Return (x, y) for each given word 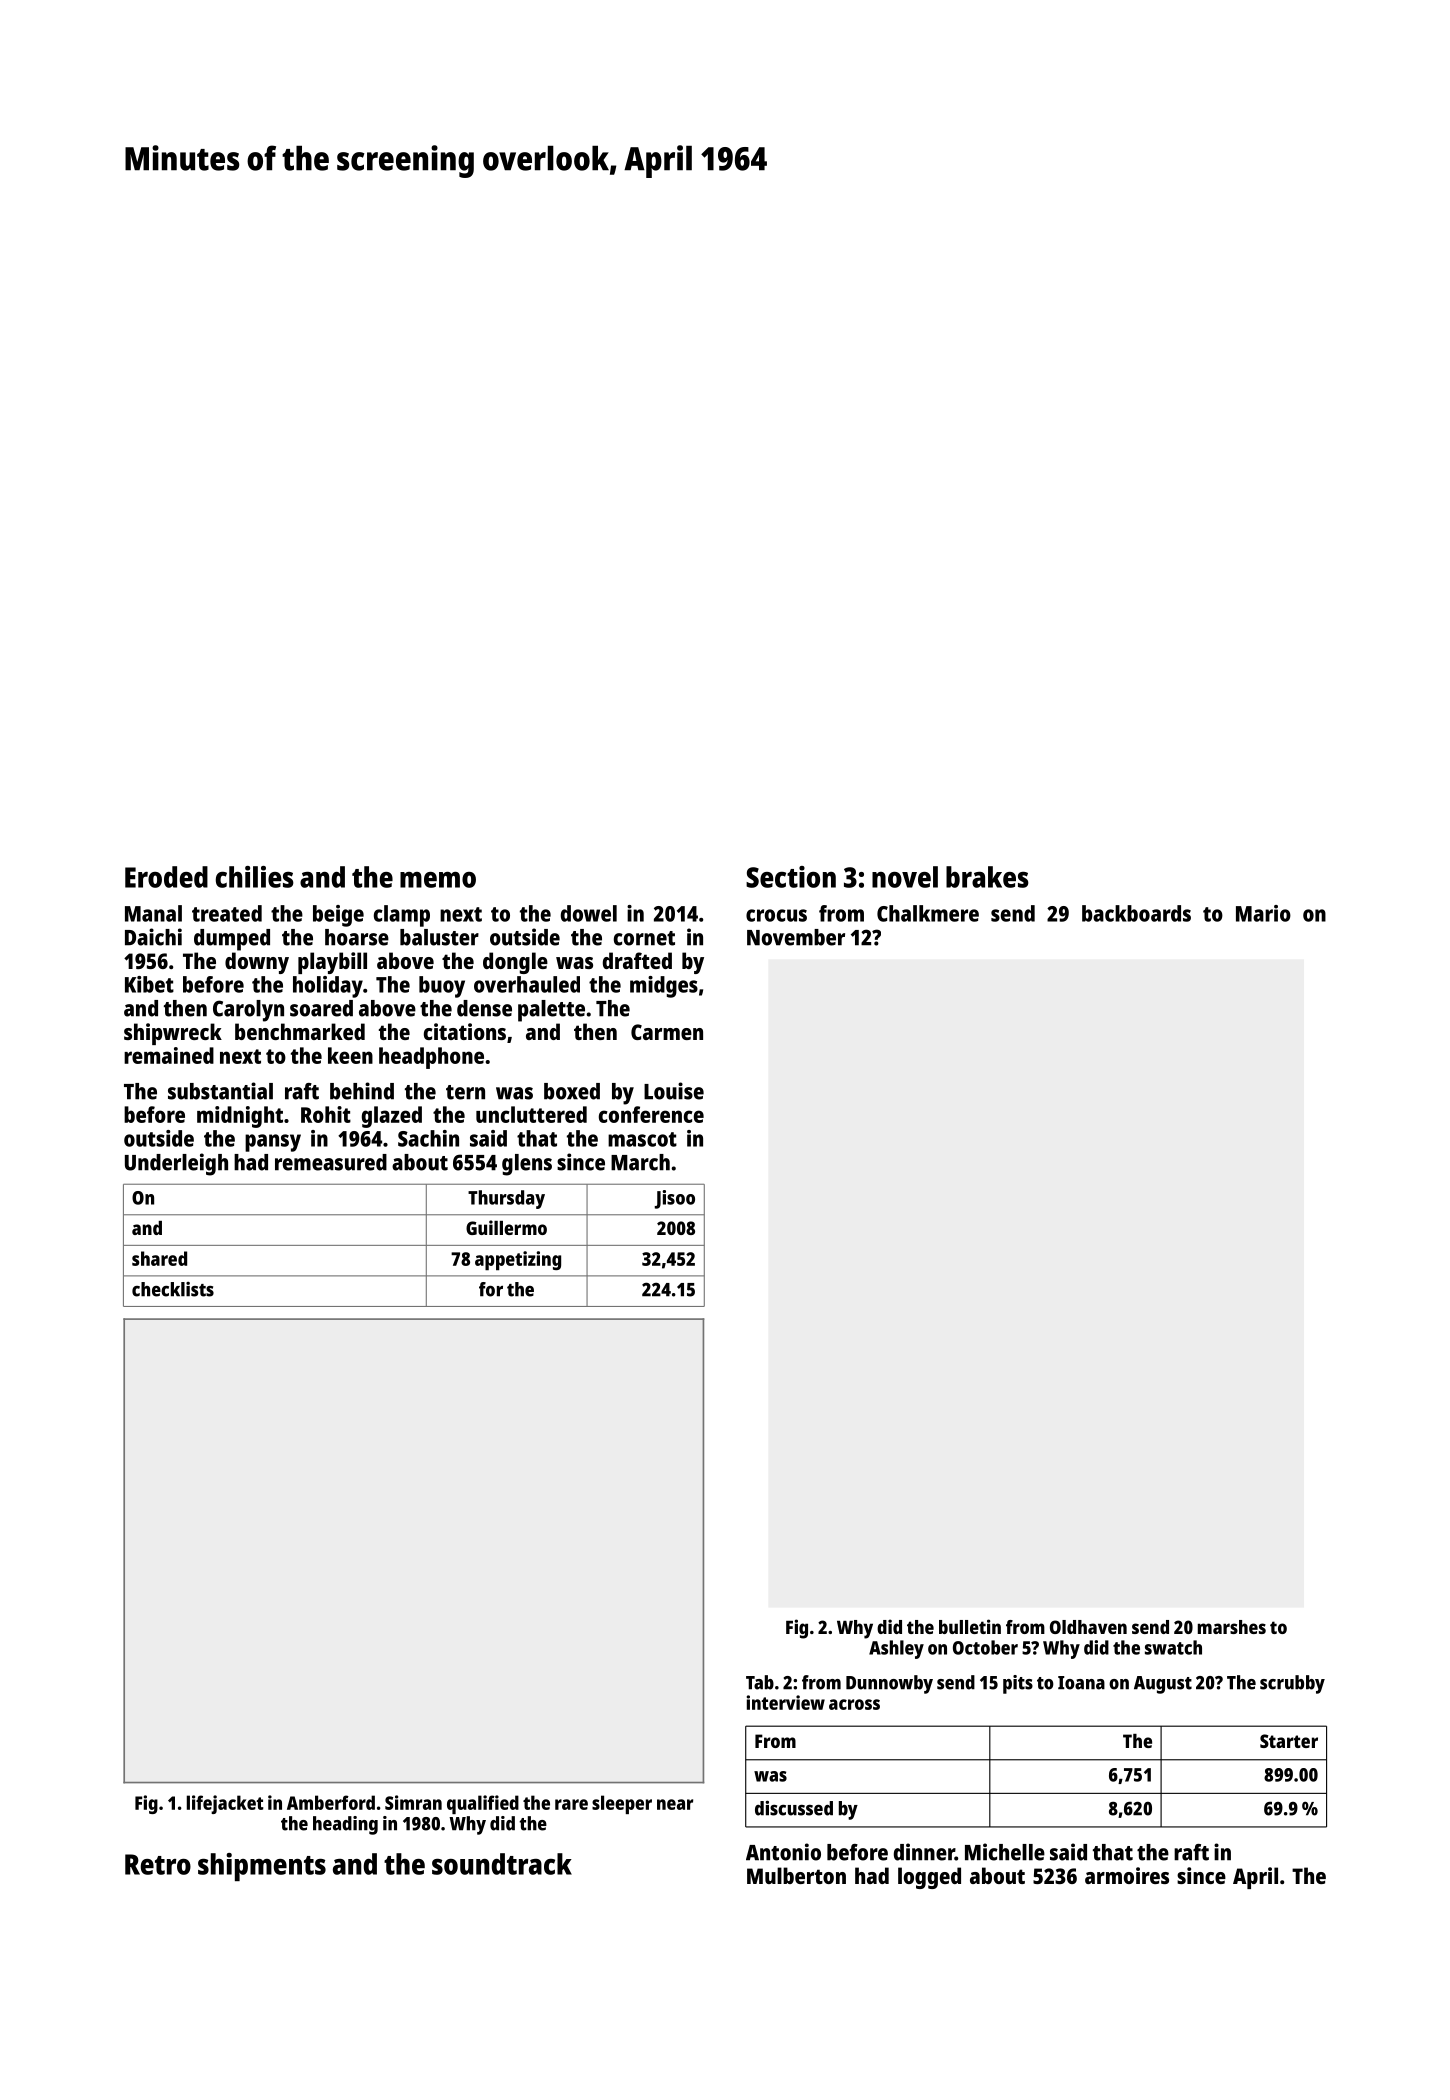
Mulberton (796, 1875)
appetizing (518, 1261)
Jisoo (675, 1199)
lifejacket (225, 1804)
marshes (1232, 1627)
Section (791, 877)
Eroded (166, 877)
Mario (1263, 913)
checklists (173, 1289)
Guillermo (506, 1227)
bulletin (970, 1626)
